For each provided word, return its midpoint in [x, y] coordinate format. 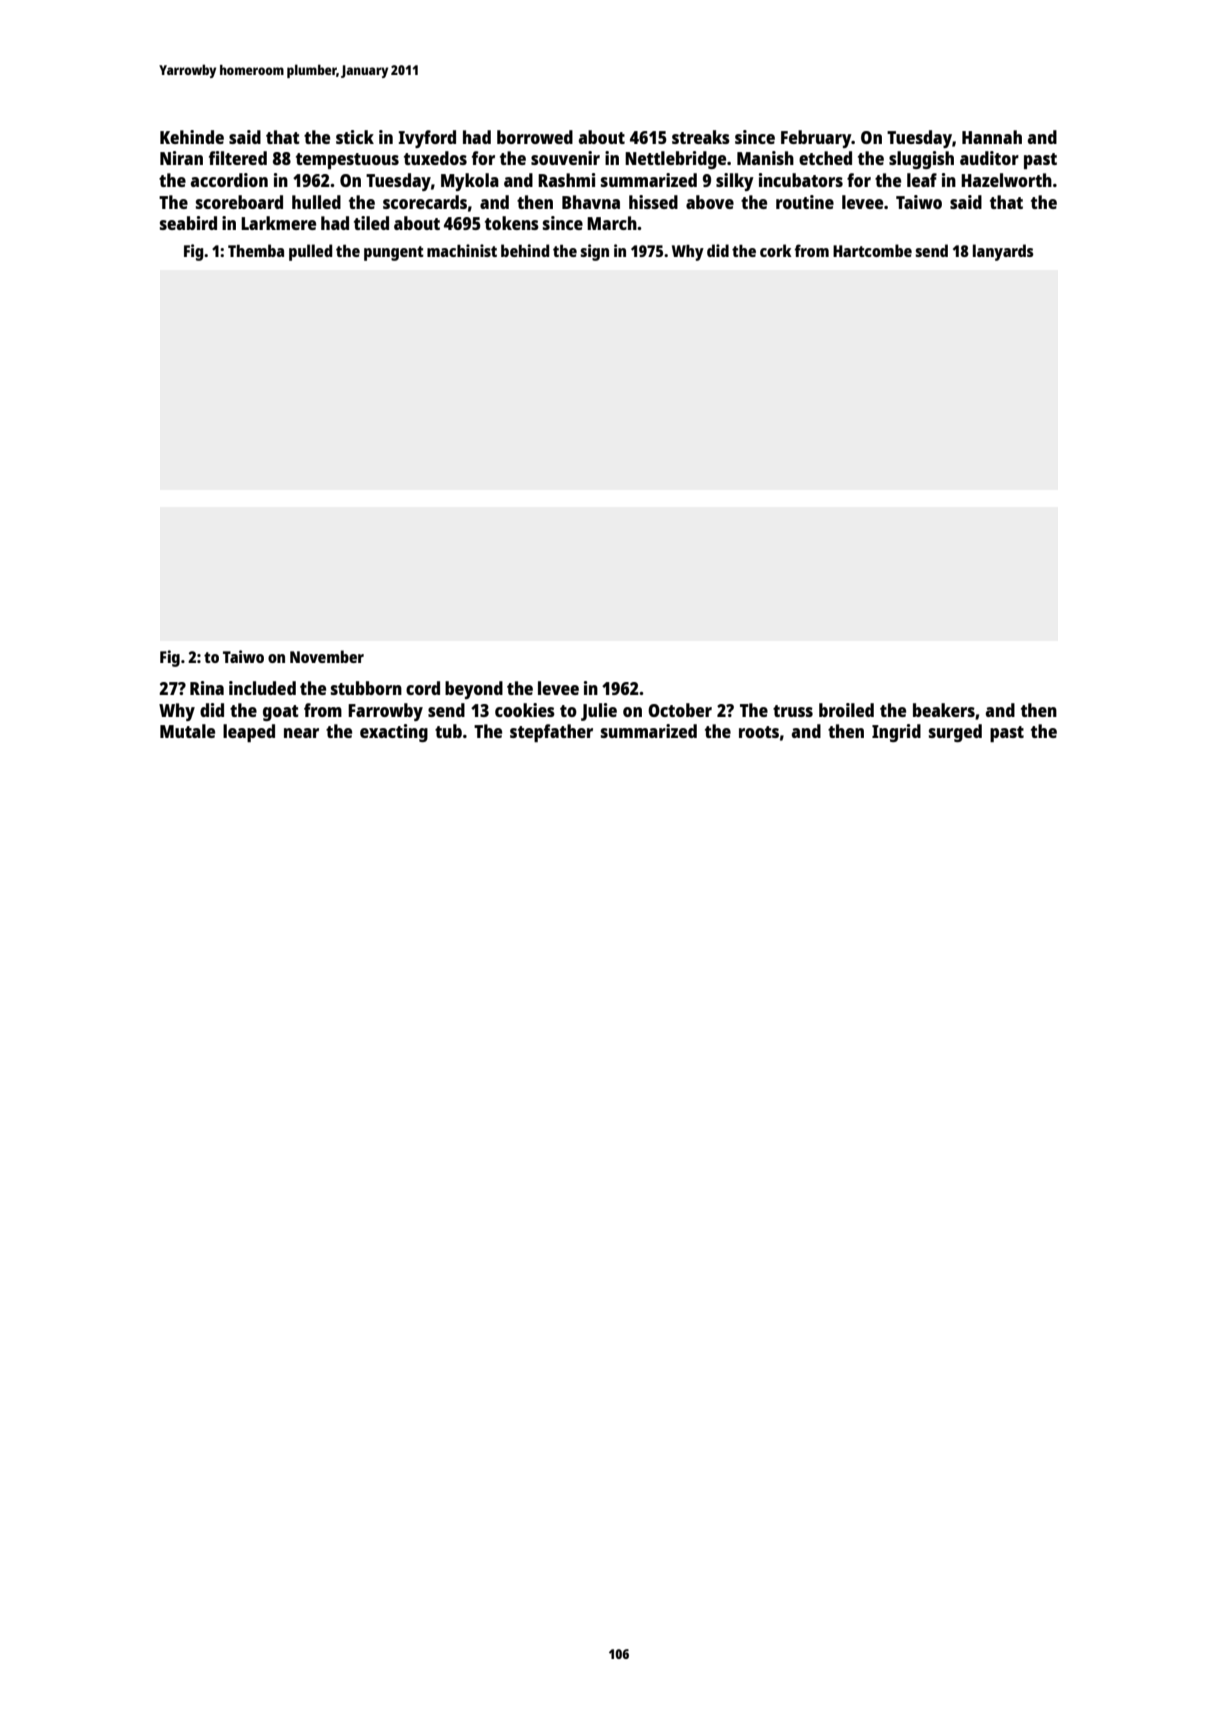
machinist [462, 250]
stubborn [366, 688]
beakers [944, 710]
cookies [525, 710]
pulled [310, 252]
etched [825, 158]
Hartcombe [872, 250]
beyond [474, 690]
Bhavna [591, 202]
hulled [316, 202]
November [327, 656]
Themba [256, 250]
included [262, 688]
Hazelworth [1006, 180]
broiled [846, 710]
